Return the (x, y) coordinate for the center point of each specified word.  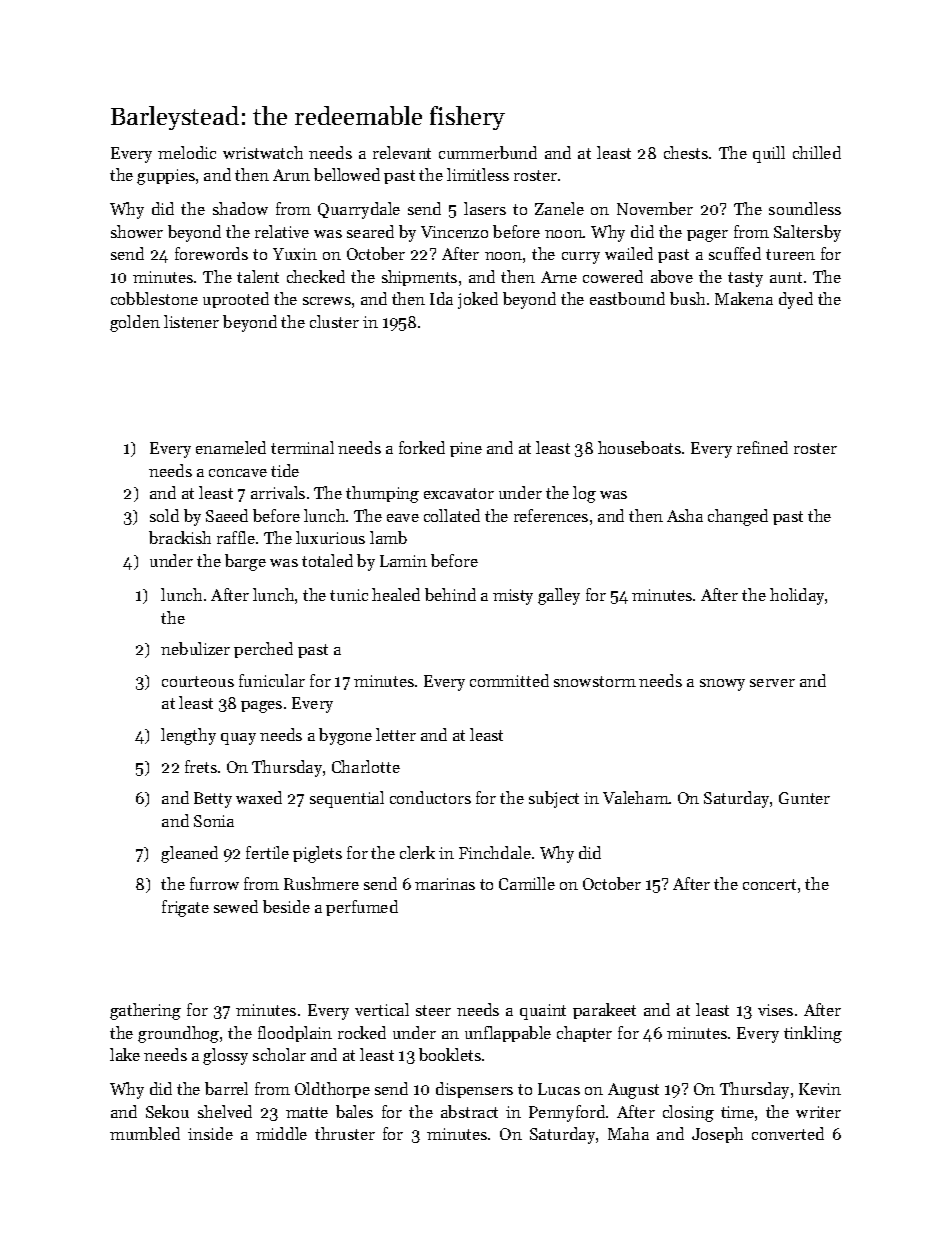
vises (775, 1010)
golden (135, 323)
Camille (527, 883)
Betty (213, 800)
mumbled (145, 1133)
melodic (187, 152)
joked (478, 300)
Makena (744, 298)
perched (263, 650)
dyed (796, 300)
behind (450, 594)
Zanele (559, 208)
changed (738, 517)
